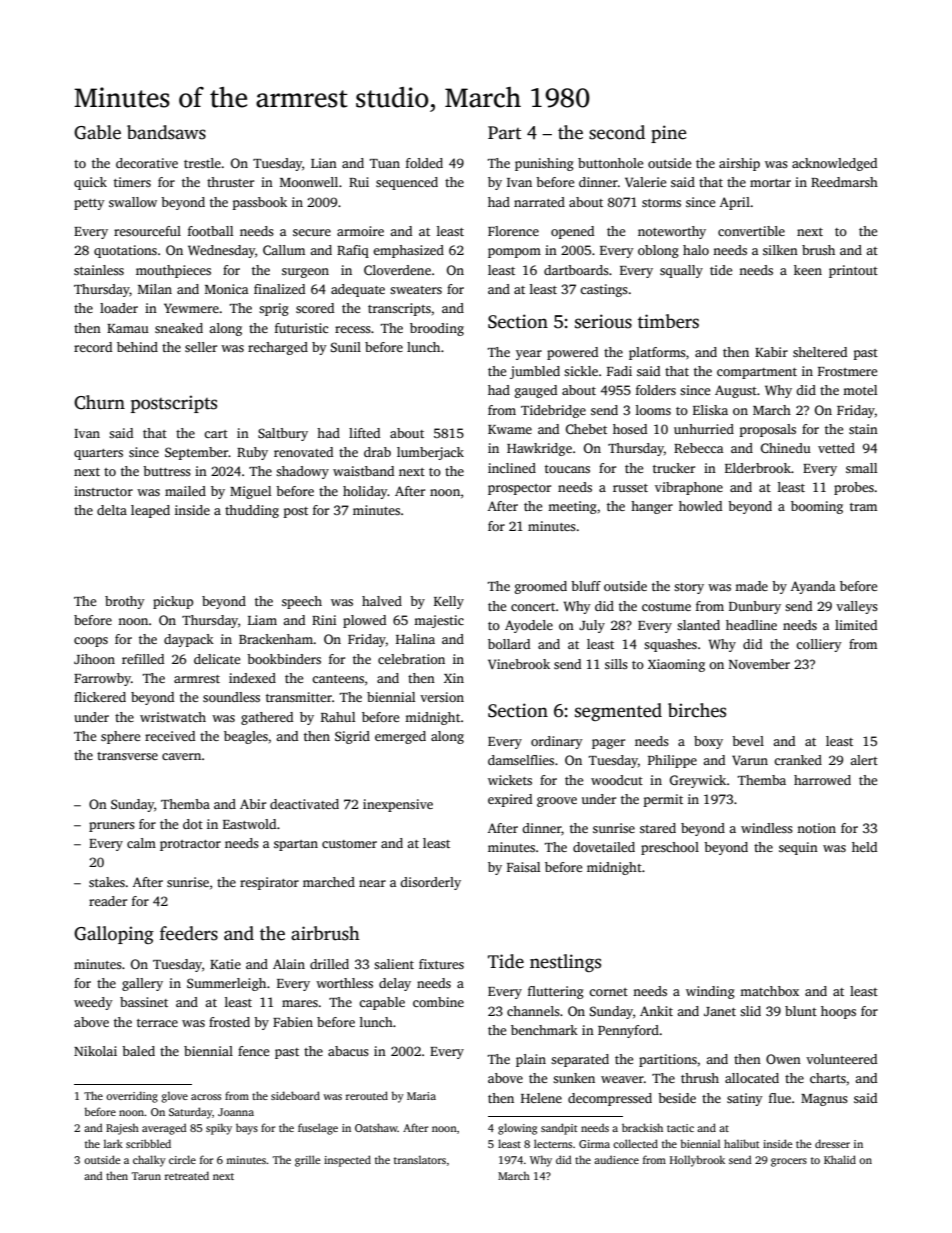 The height and width of the screenshot is (1233, 952). What do you see at coordinates (617, 132) in the screenshot?
I see `second` at bounding box center [617, 132].
